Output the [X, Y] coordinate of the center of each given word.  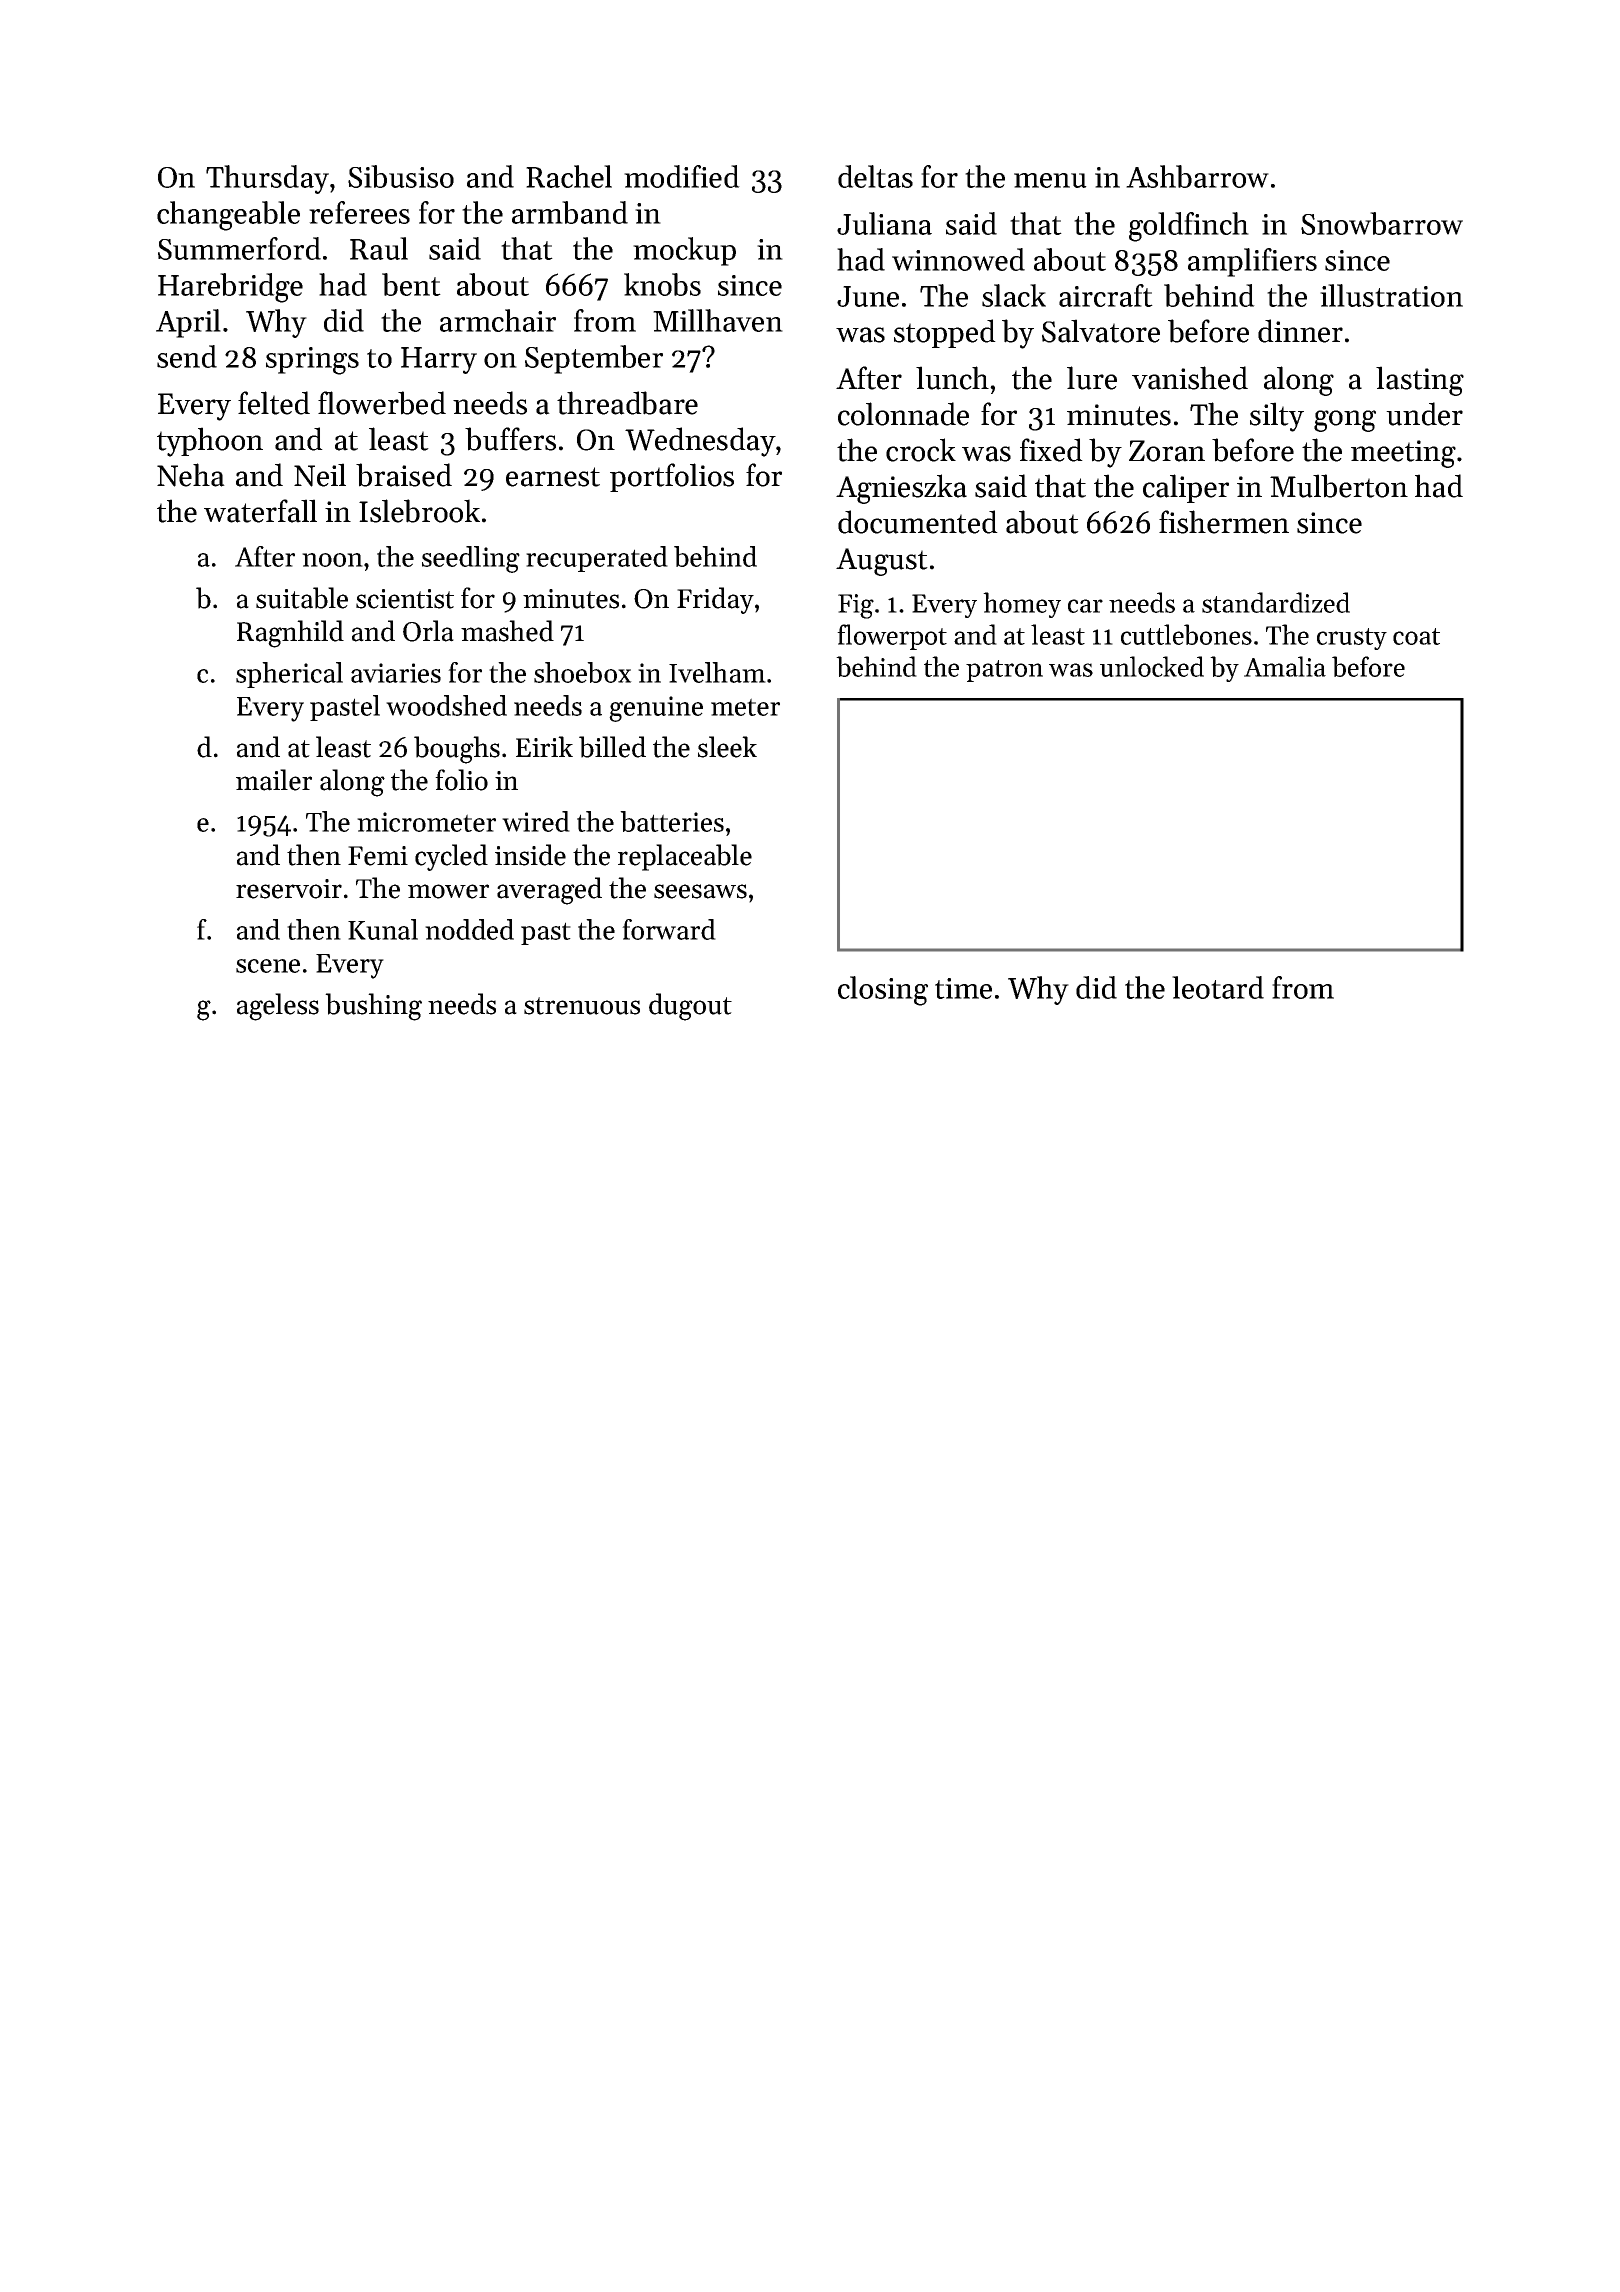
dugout [690, 1007]
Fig [856, 606]
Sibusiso [401, 176]
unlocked [1152, 666]
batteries [672, 821]
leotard [1218, 987]
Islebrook [419, 511]
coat [1416, 636]
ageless [278, 1007]
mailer [274, 780]
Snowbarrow [1382, 223]
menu [1050, 180]
